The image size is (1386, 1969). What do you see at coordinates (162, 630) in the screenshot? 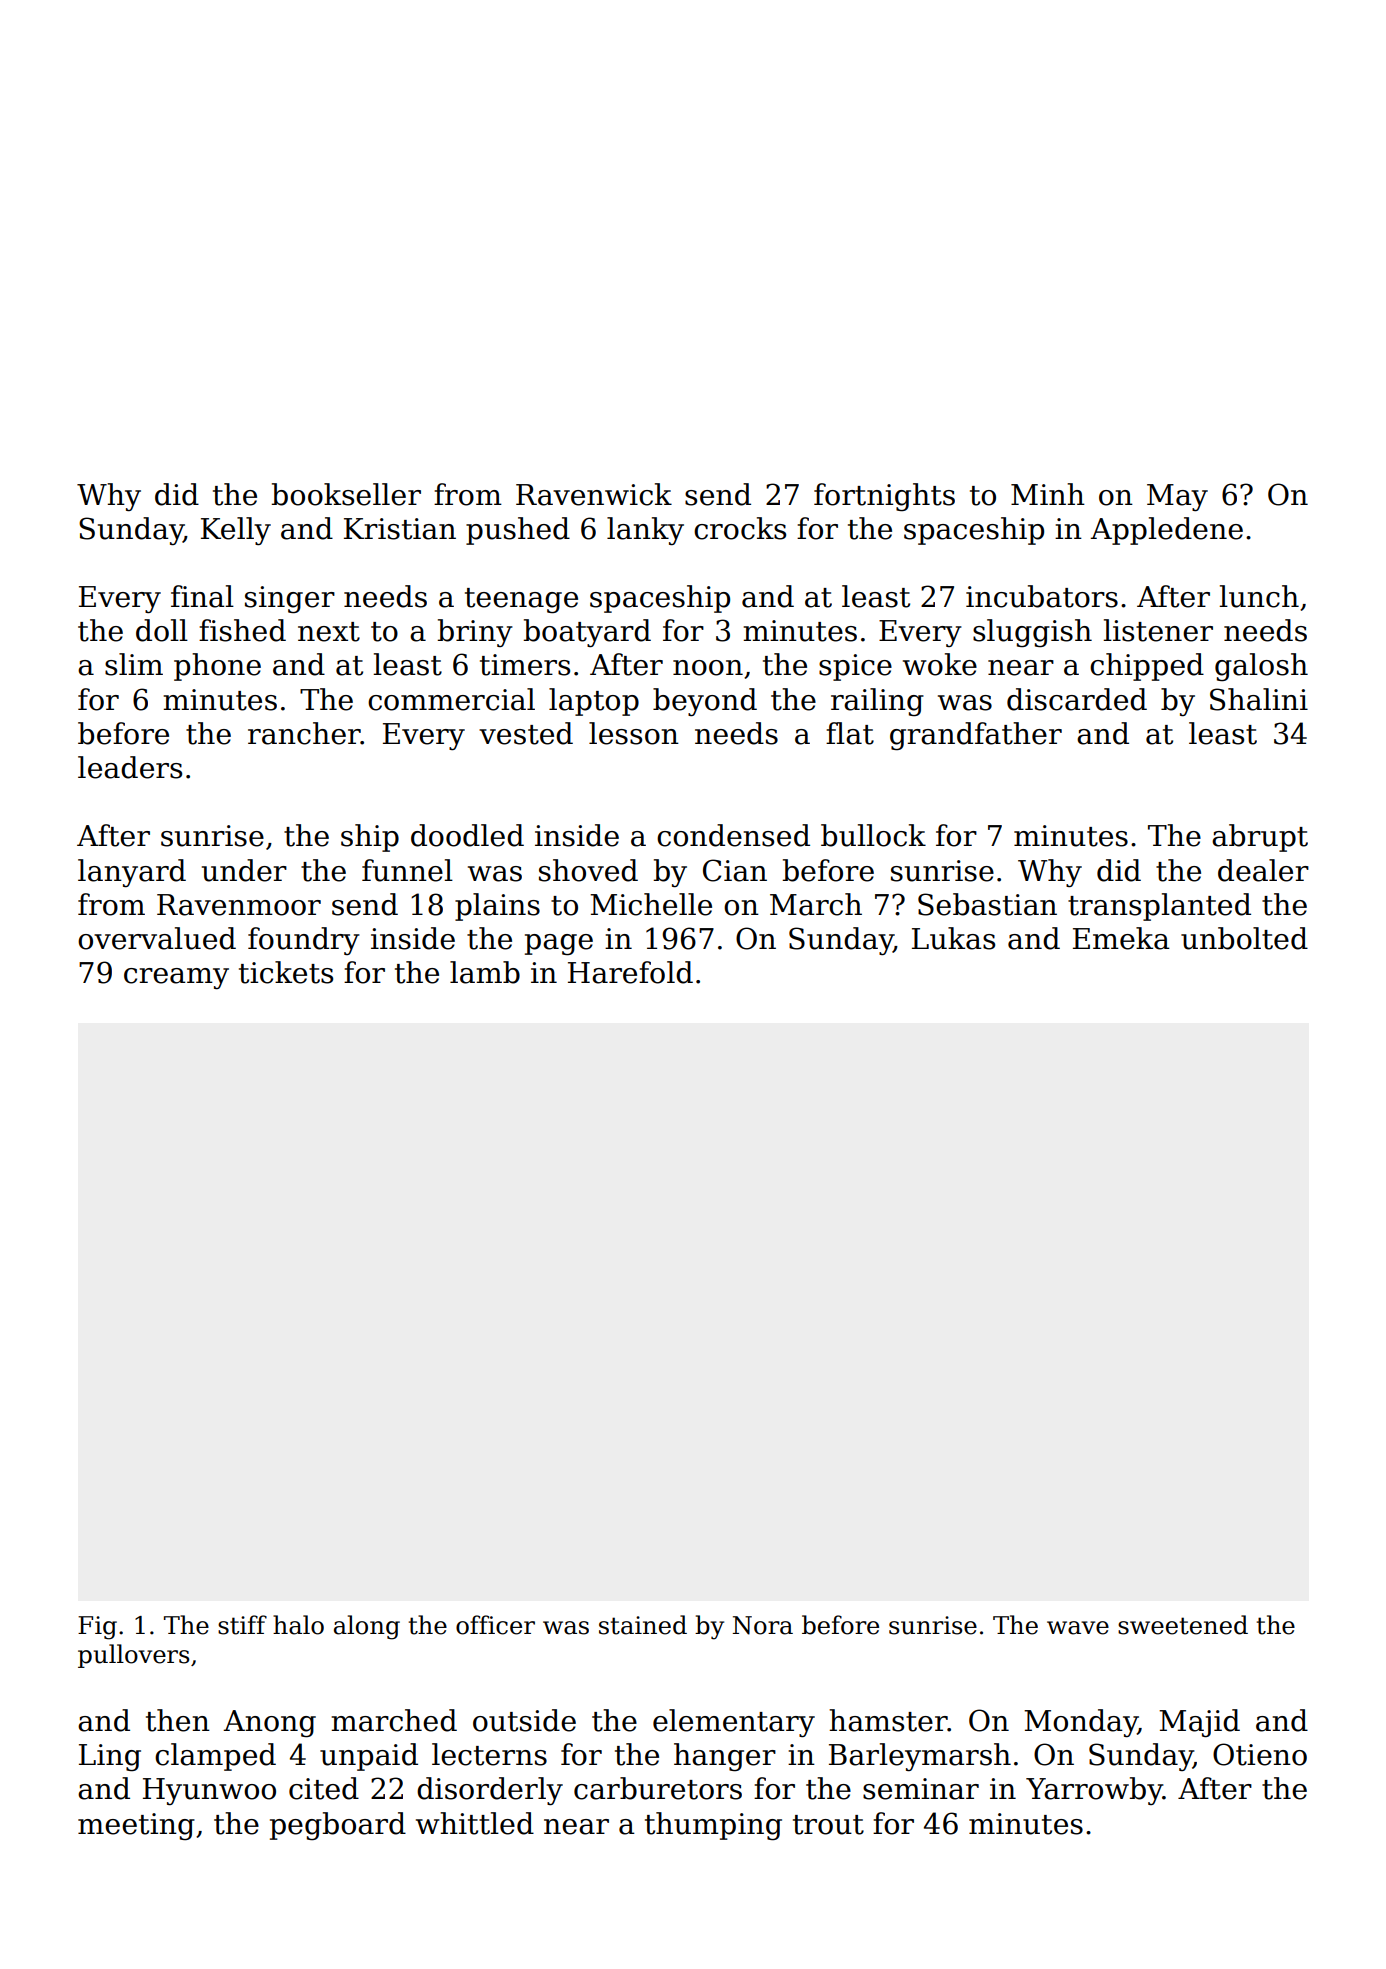
I see `doll` at bounding box center [162, 630].
